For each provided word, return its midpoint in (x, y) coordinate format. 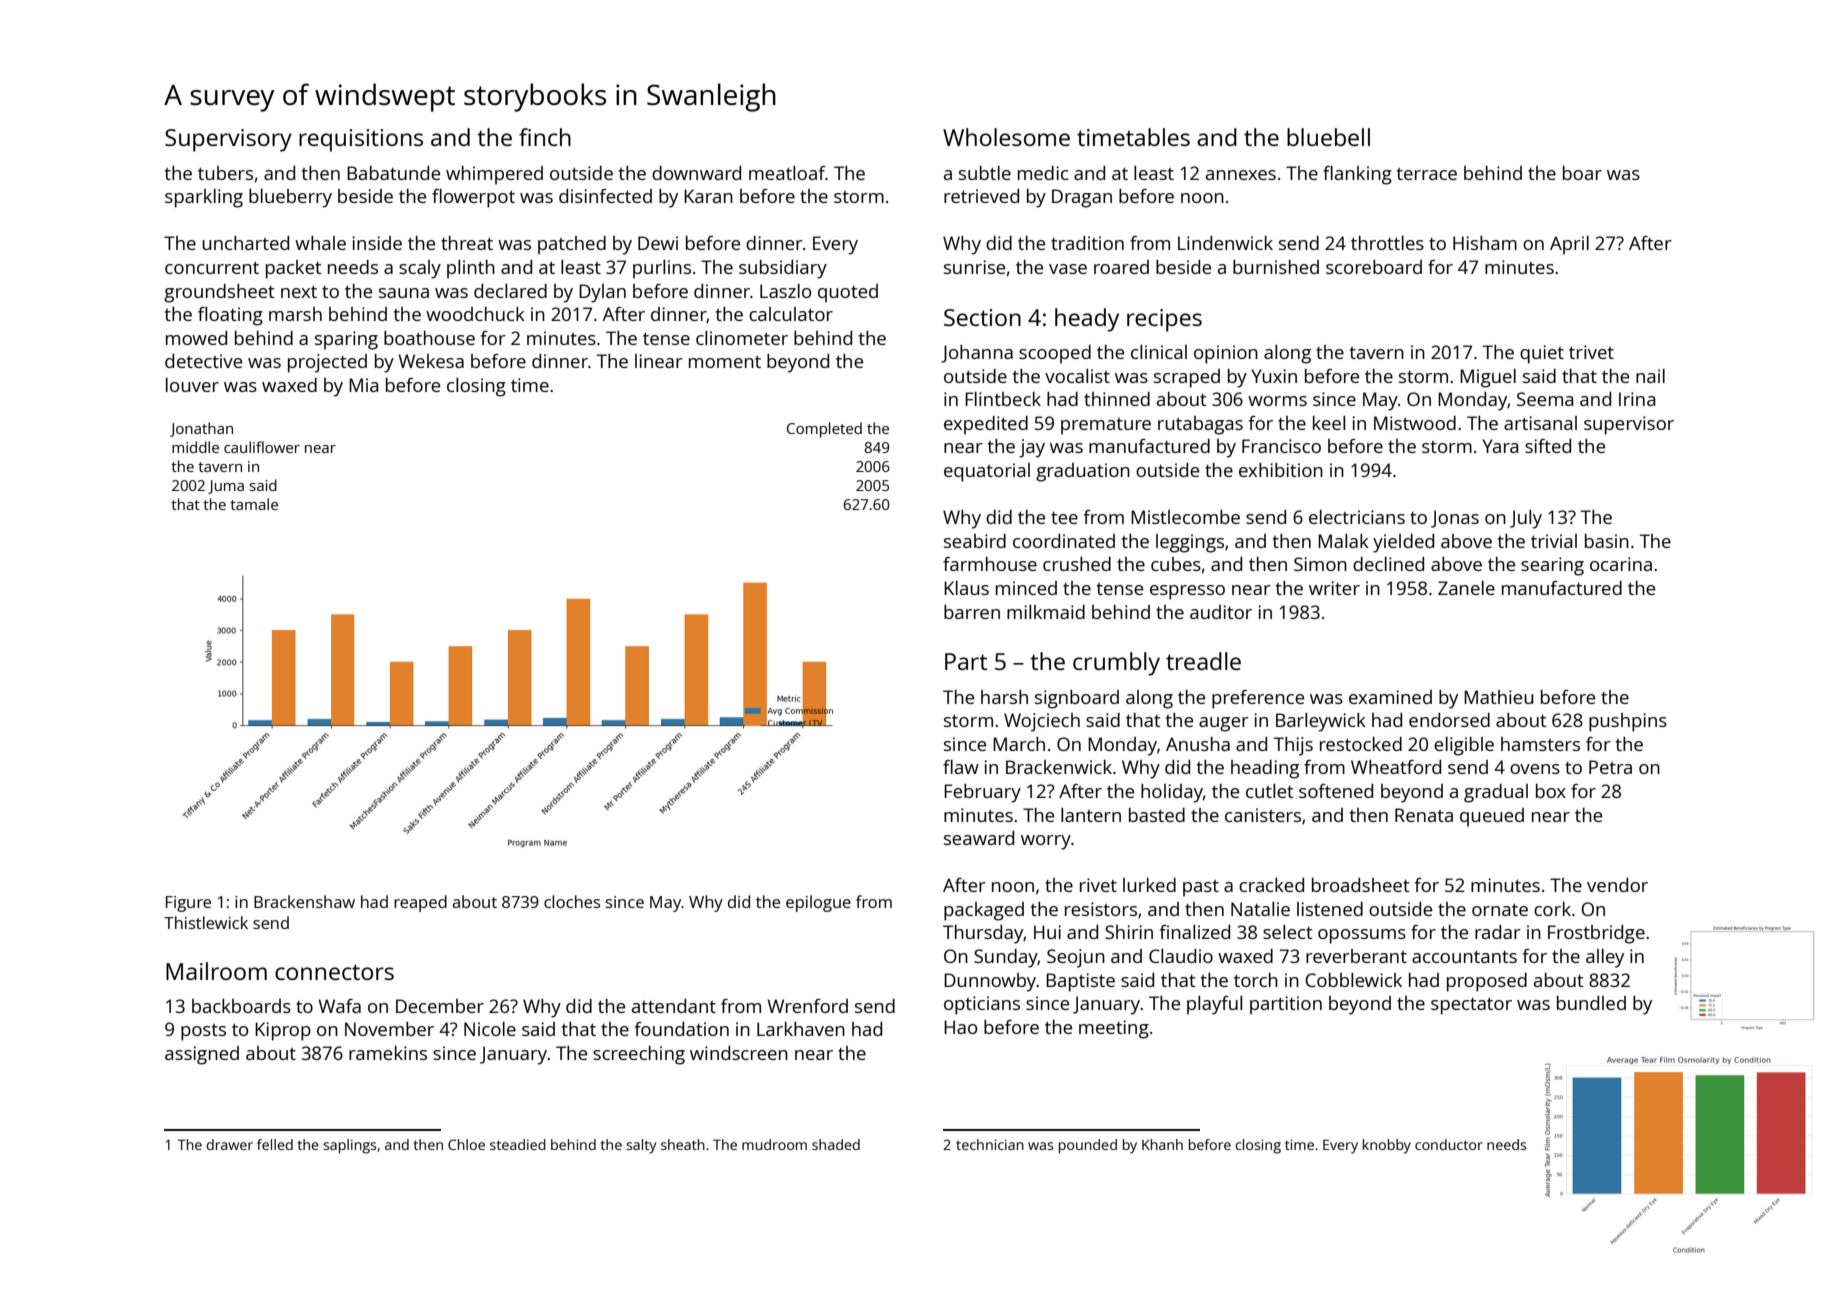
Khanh (1162, 1144)
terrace (1427, 174)
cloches (572, 901)
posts (203, 1032)
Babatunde (393, 173)
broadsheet (1361, 885)
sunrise (974, 267)
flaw (961, 767)
